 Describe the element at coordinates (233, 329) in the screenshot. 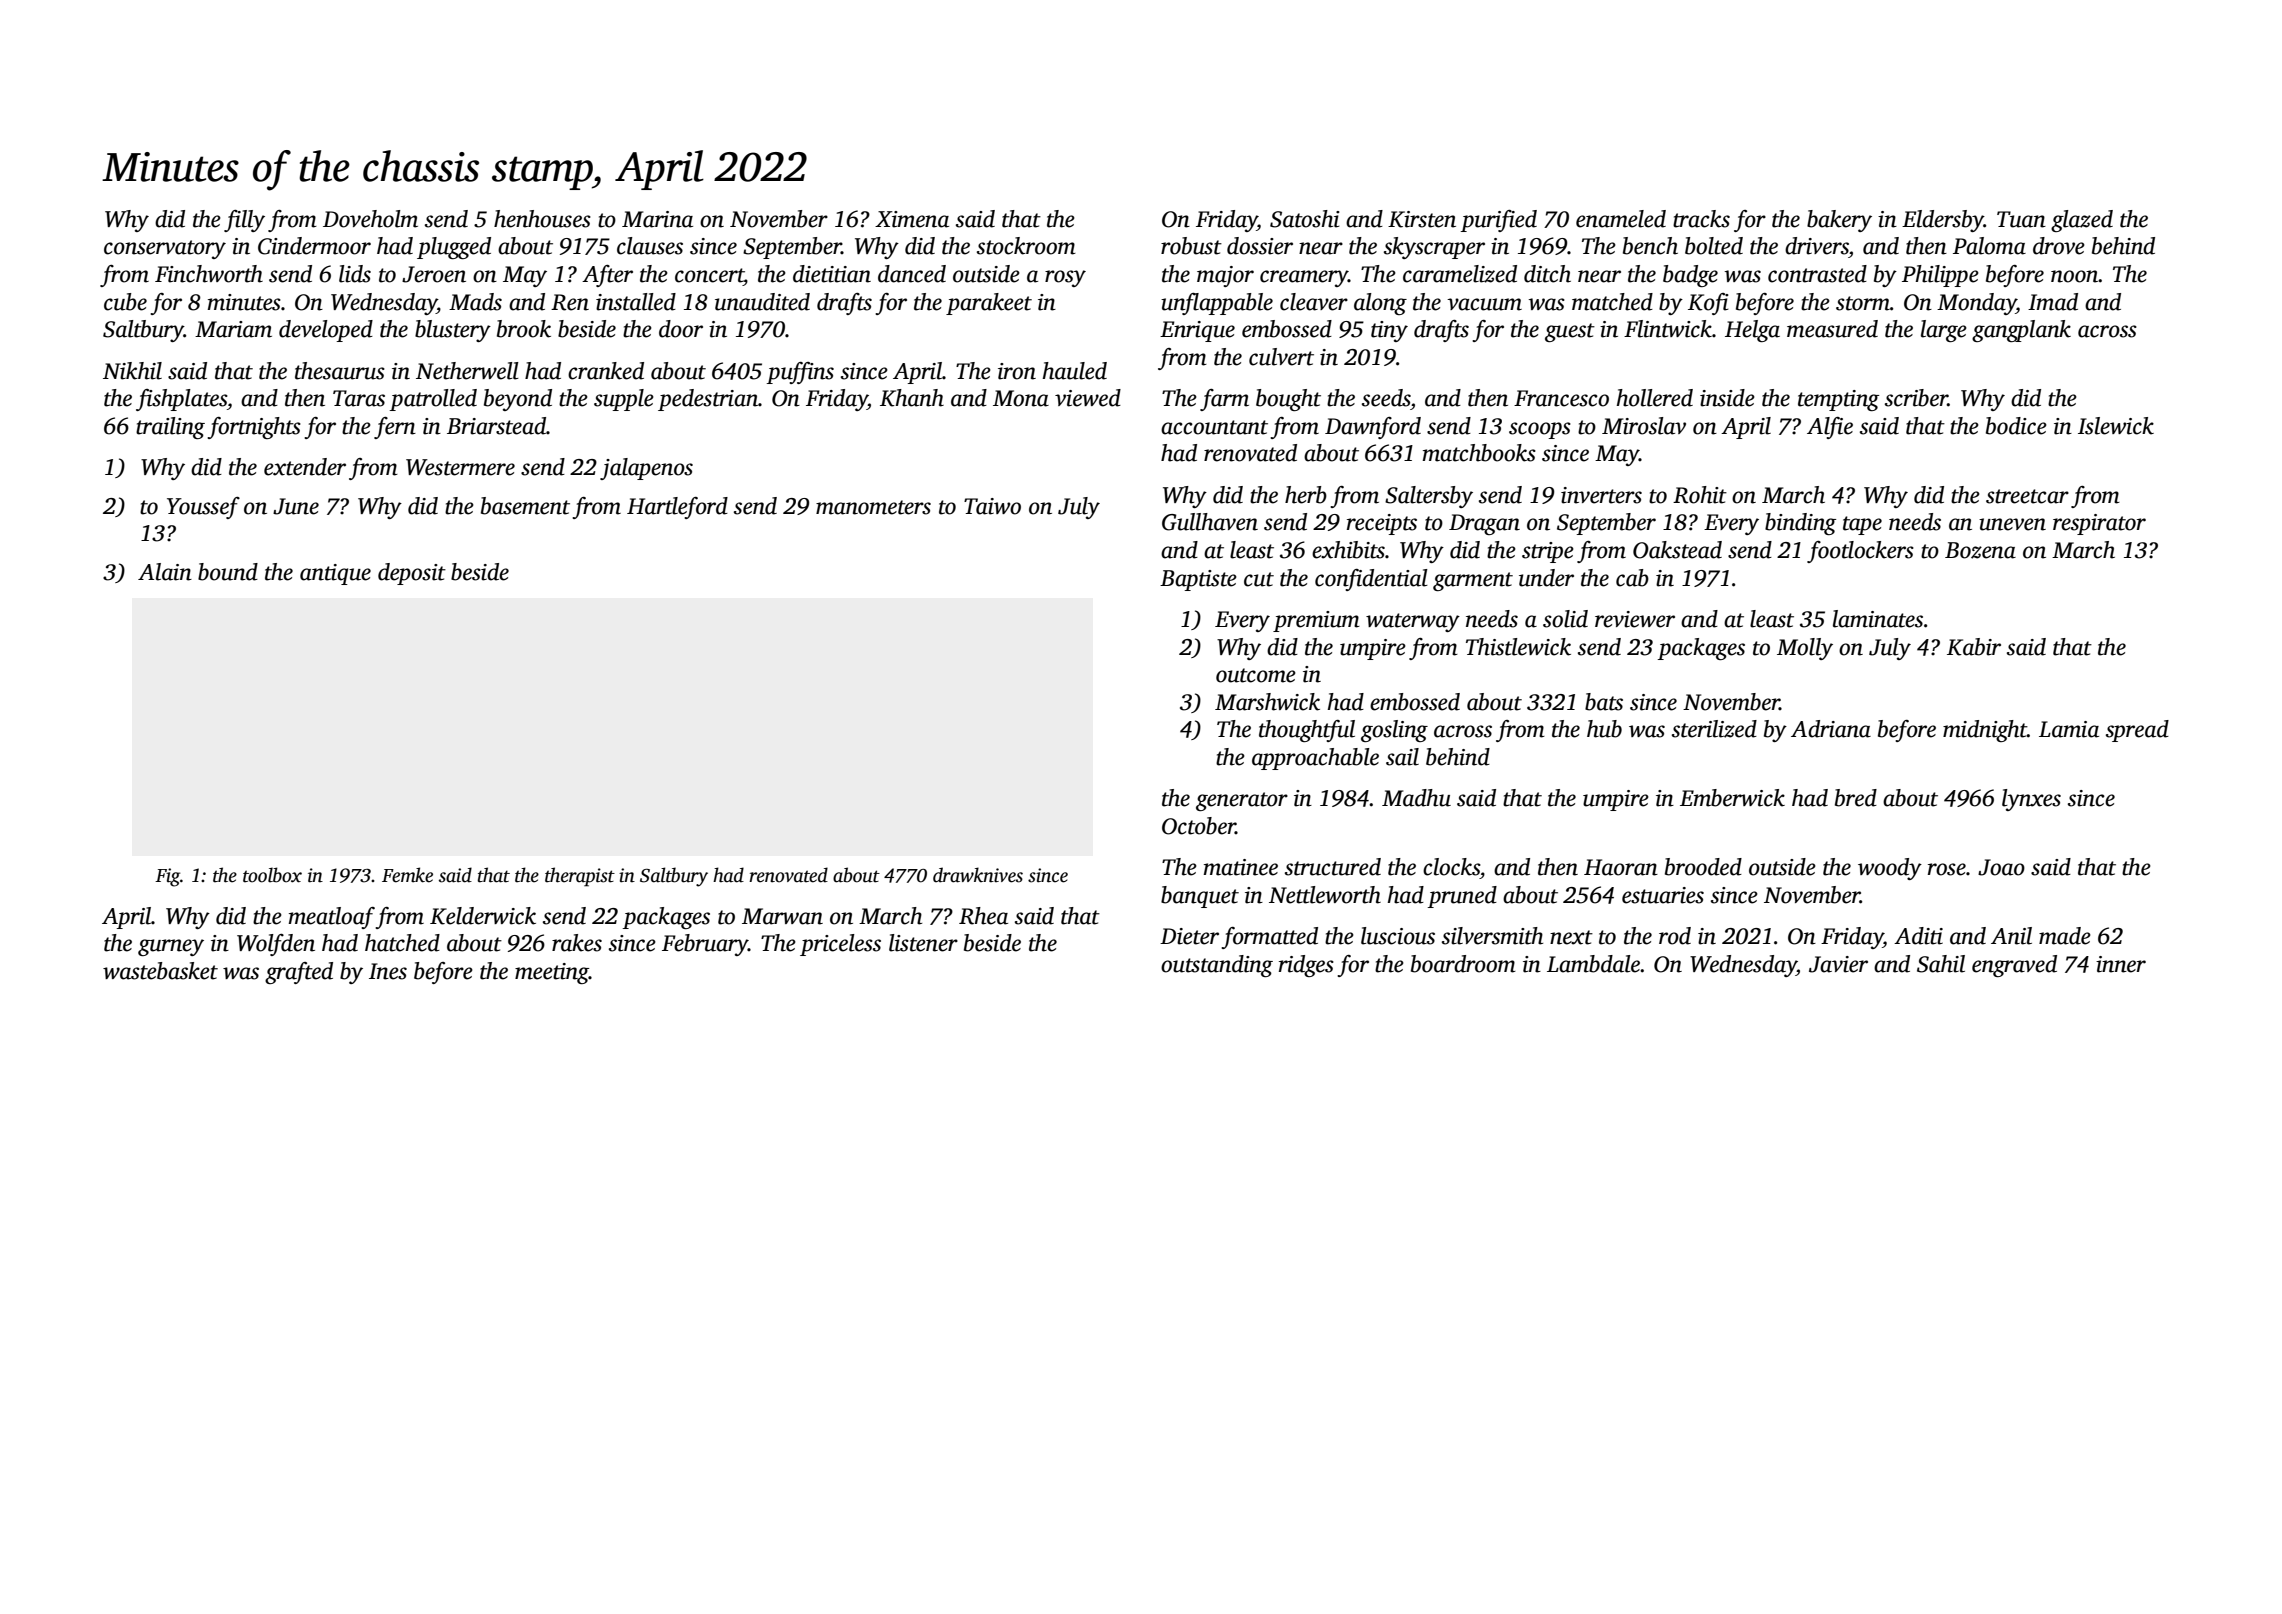

I see `Mariam` at that location.
